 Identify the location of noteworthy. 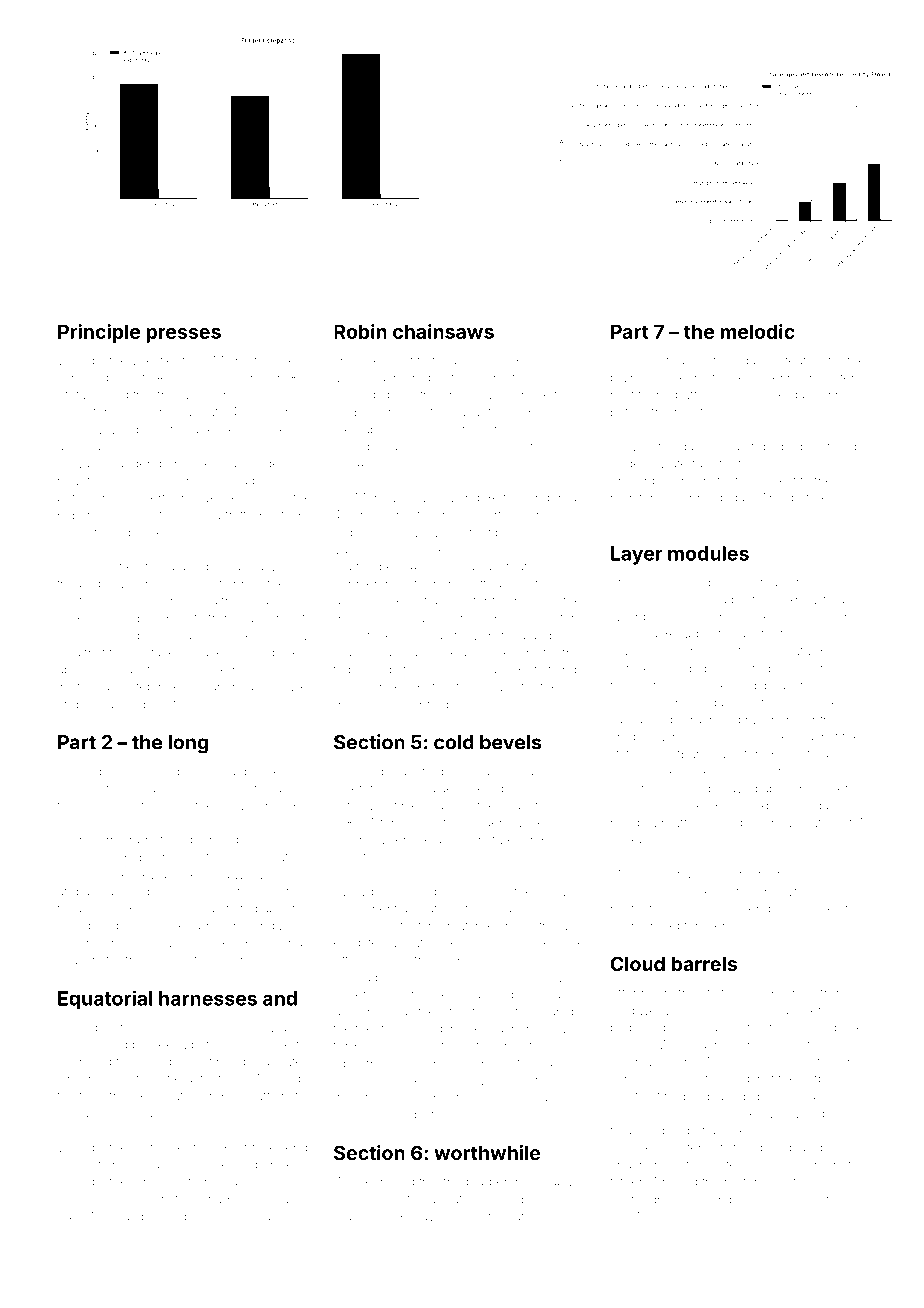
(824, 670).
